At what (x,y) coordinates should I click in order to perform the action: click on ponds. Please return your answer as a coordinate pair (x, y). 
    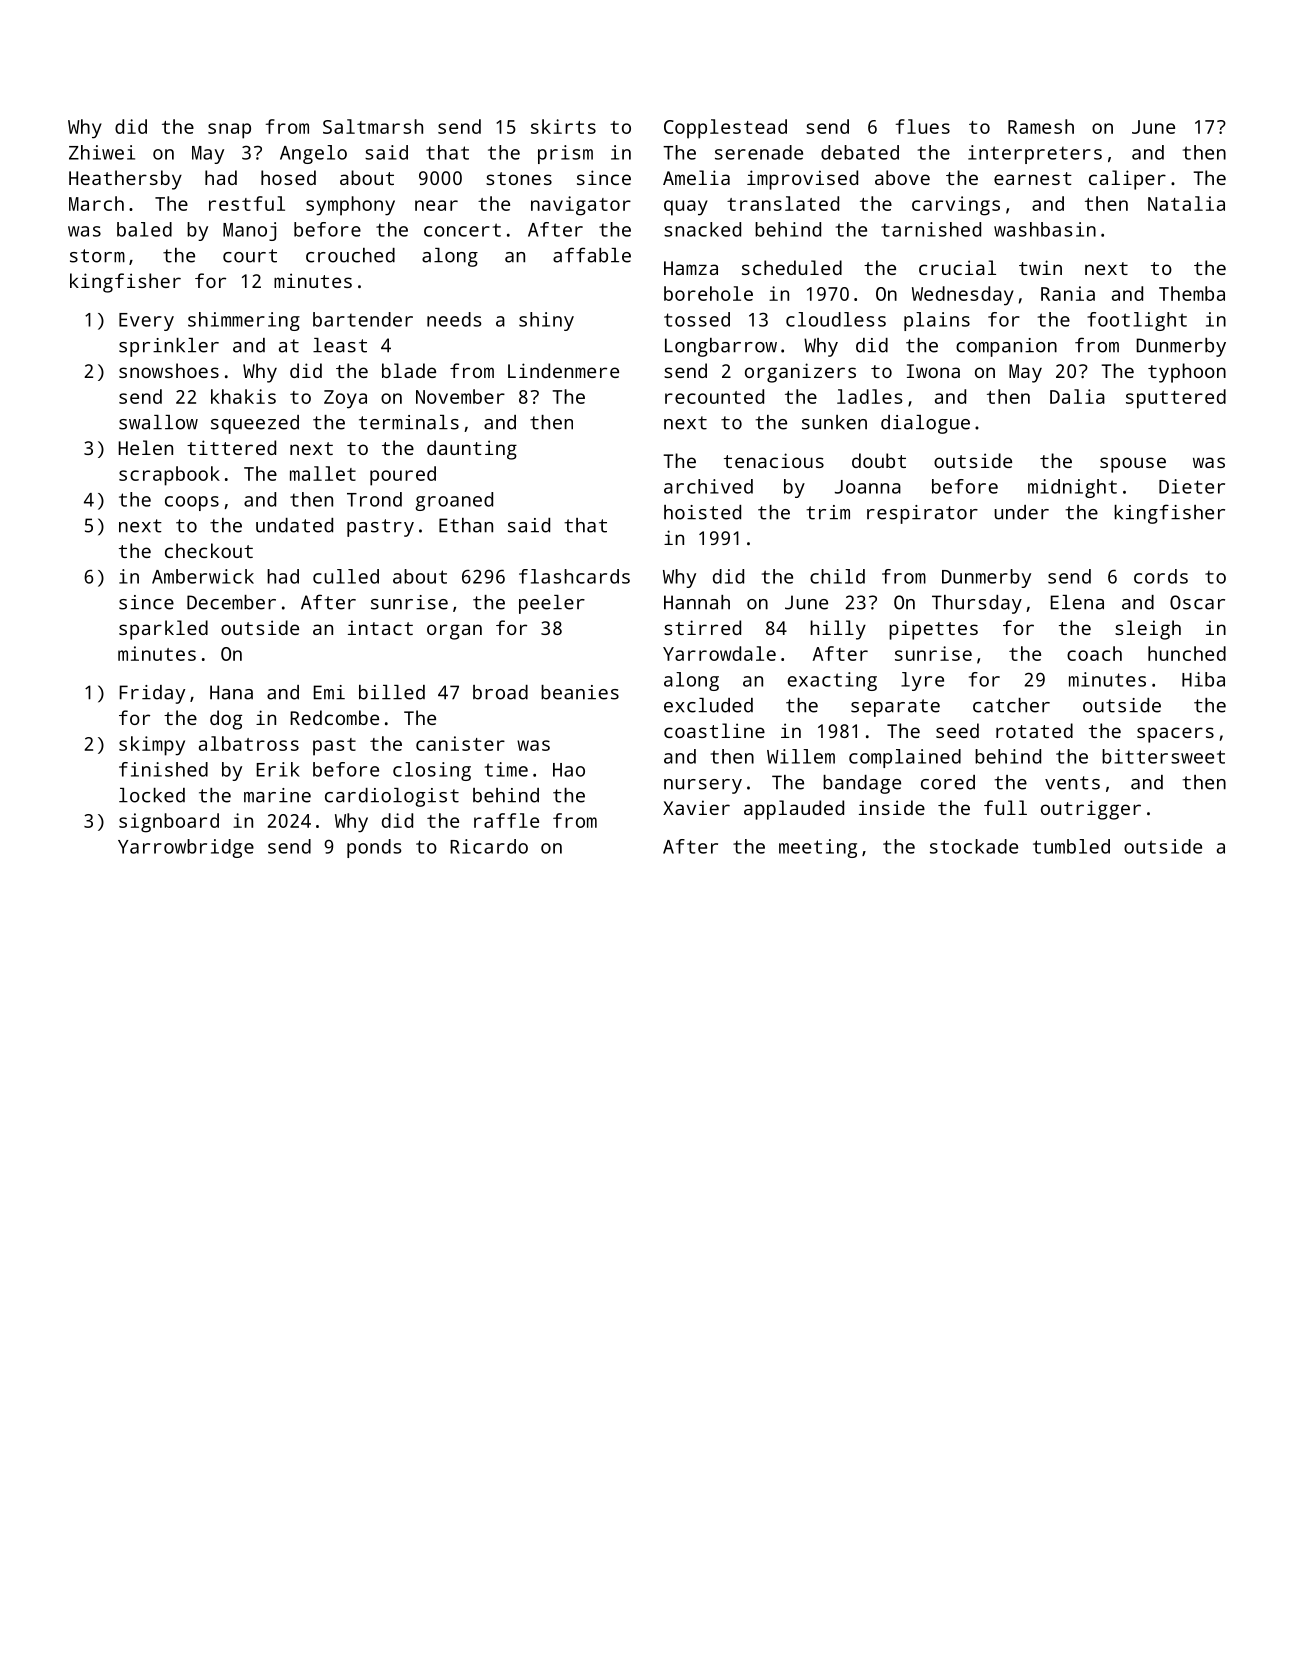
    Looking at the image, I should click on (374, 848).
